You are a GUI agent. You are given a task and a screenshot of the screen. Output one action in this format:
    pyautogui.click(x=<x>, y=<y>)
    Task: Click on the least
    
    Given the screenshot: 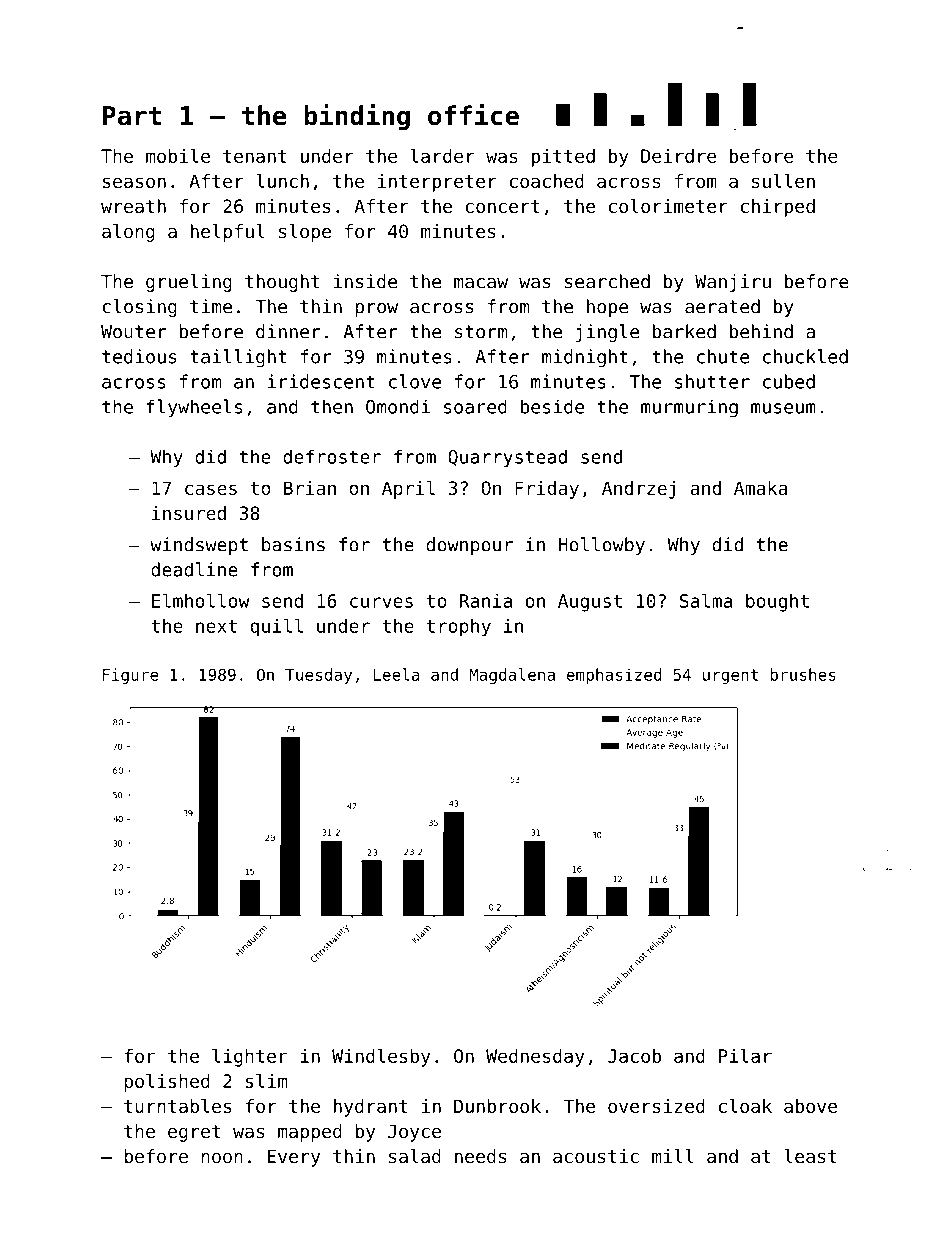 What is the action you would take?
    pyautogui.click(x=810, y=1156)
